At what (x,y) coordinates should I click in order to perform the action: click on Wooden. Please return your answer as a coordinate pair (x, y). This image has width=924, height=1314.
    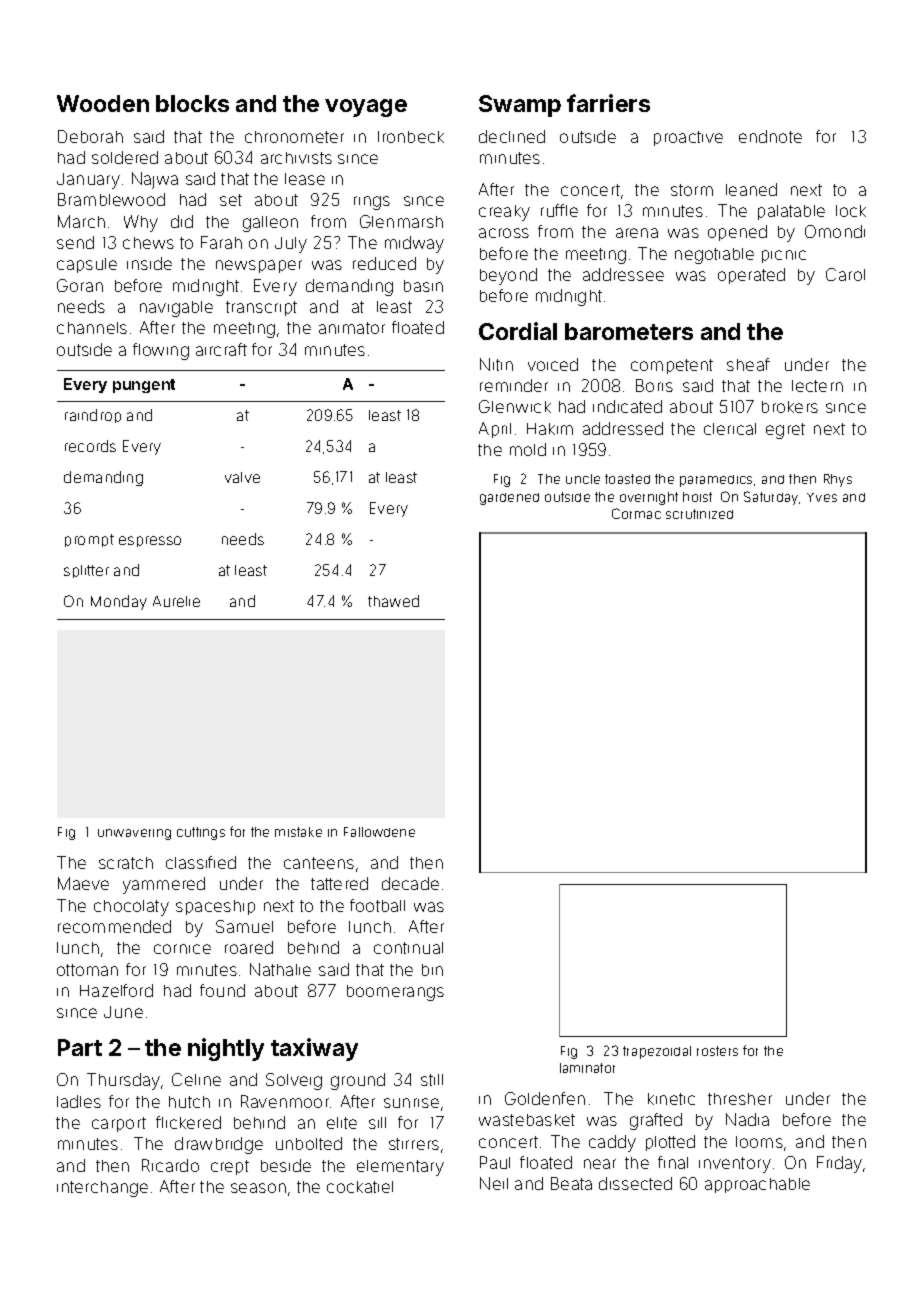
    Looking at the image, I should click on (103, 103).
